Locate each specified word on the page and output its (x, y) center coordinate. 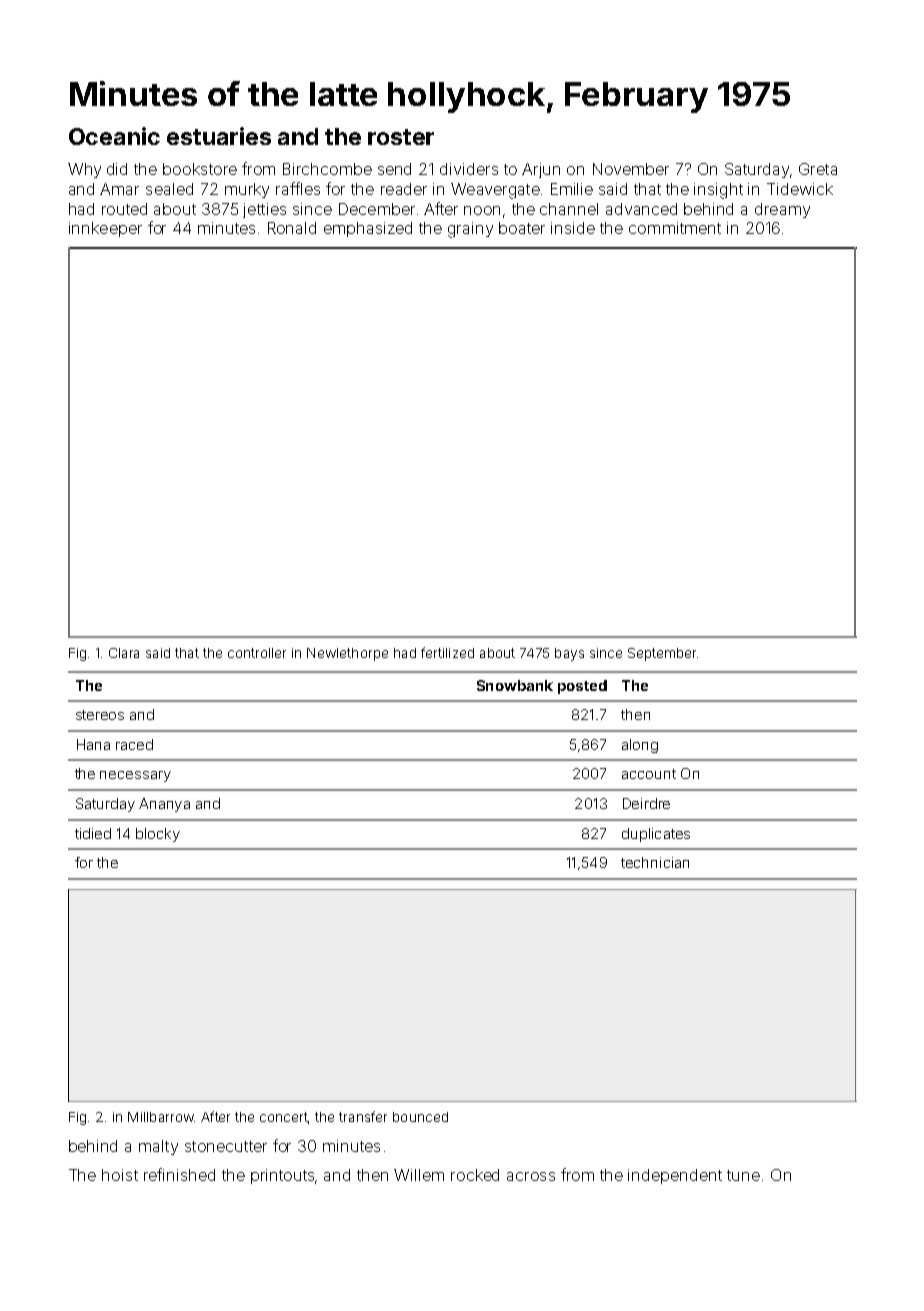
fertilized (447, 652)
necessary (135, 776)
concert (284, 1117)
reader (404, 189)
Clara (124, 653)
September (662, 654)
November (631, 169)
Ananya (164, 805)
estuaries (219, 136)
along (640, 746)
